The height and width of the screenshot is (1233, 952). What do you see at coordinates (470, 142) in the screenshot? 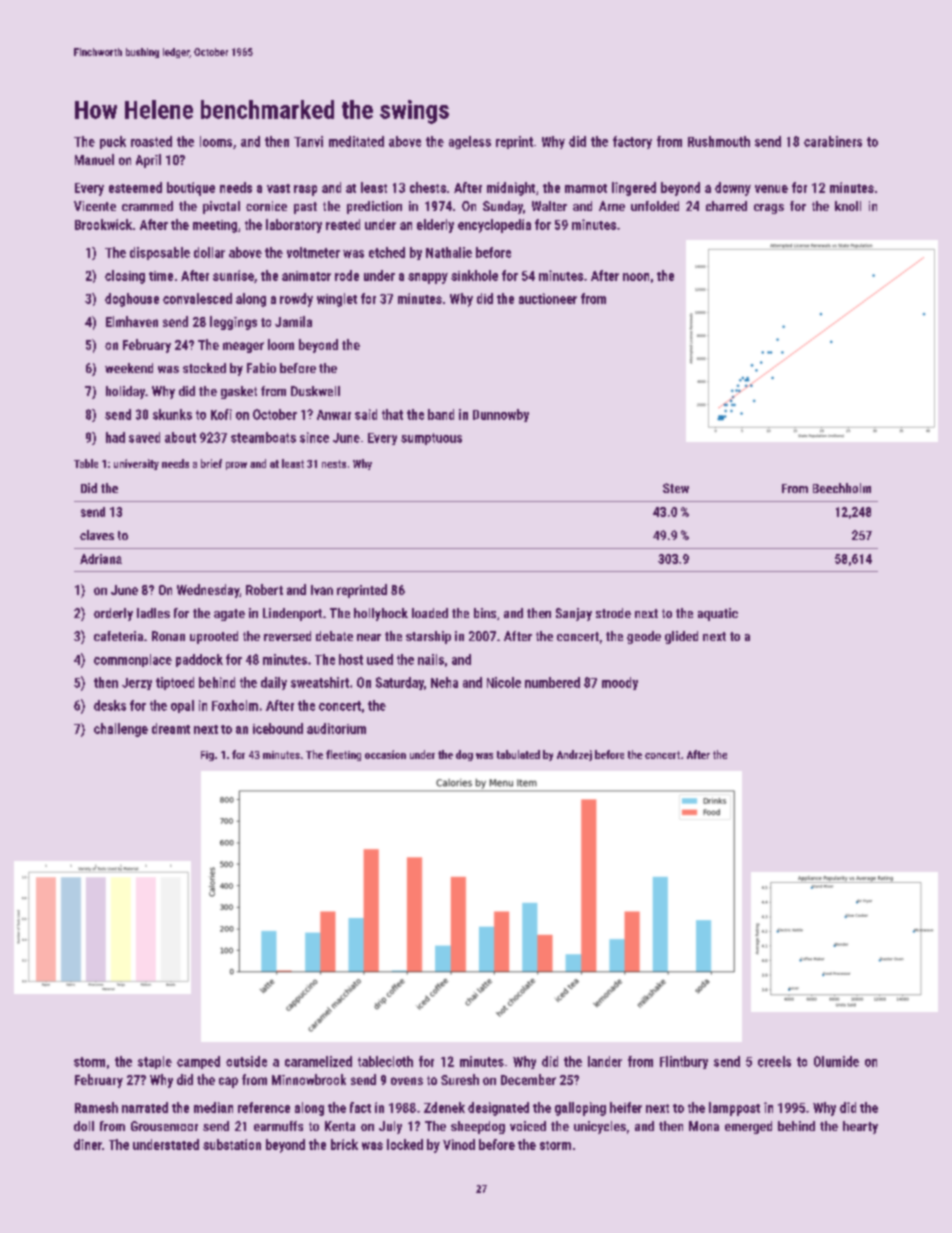
I see `ageless` at bounding box center [470, 142].
